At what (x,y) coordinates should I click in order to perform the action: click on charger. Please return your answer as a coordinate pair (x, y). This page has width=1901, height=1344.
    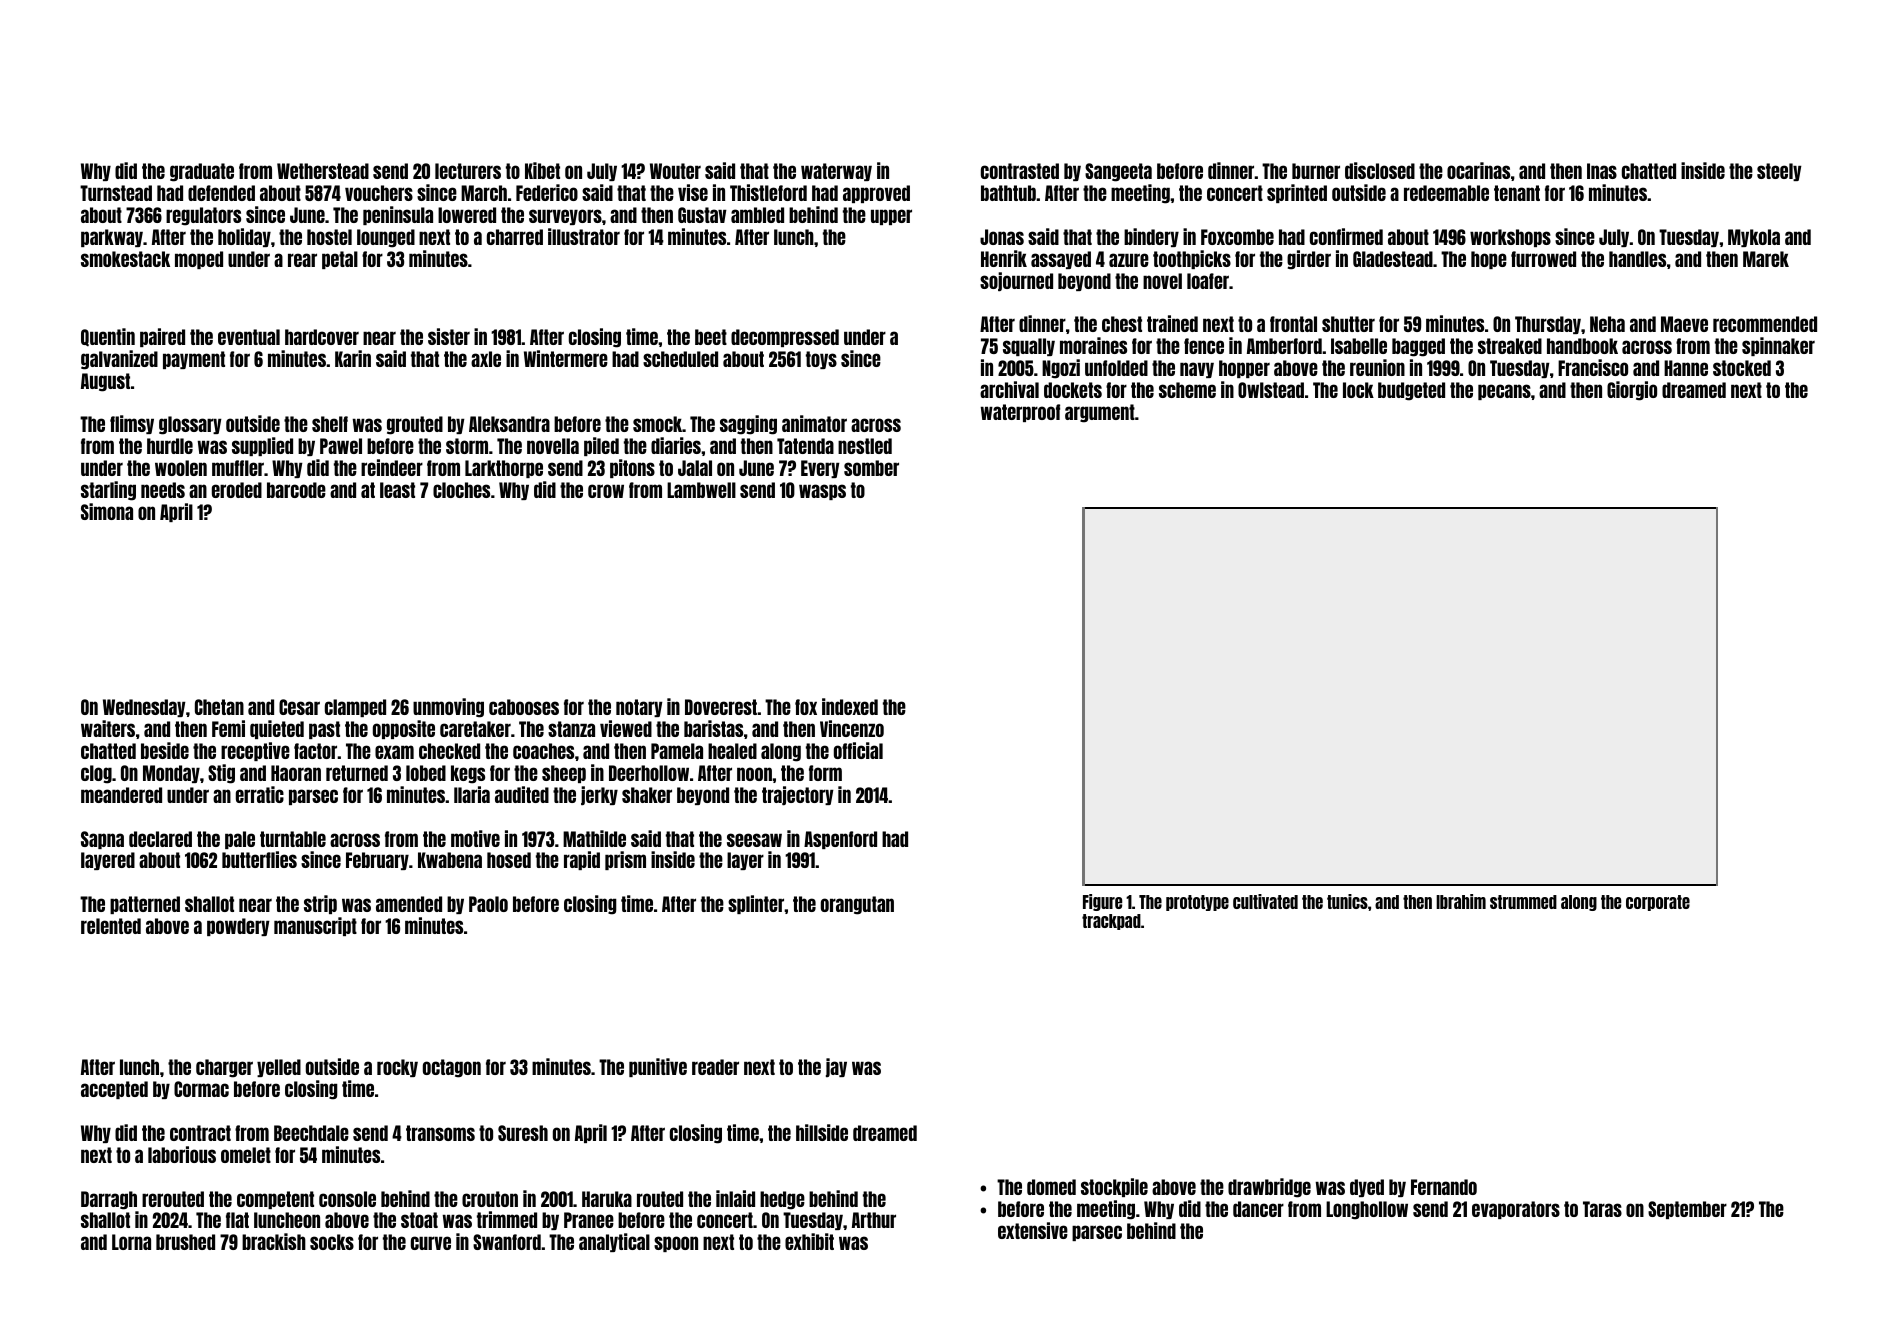
    Looking at the image, I should click on (224, 1068).
